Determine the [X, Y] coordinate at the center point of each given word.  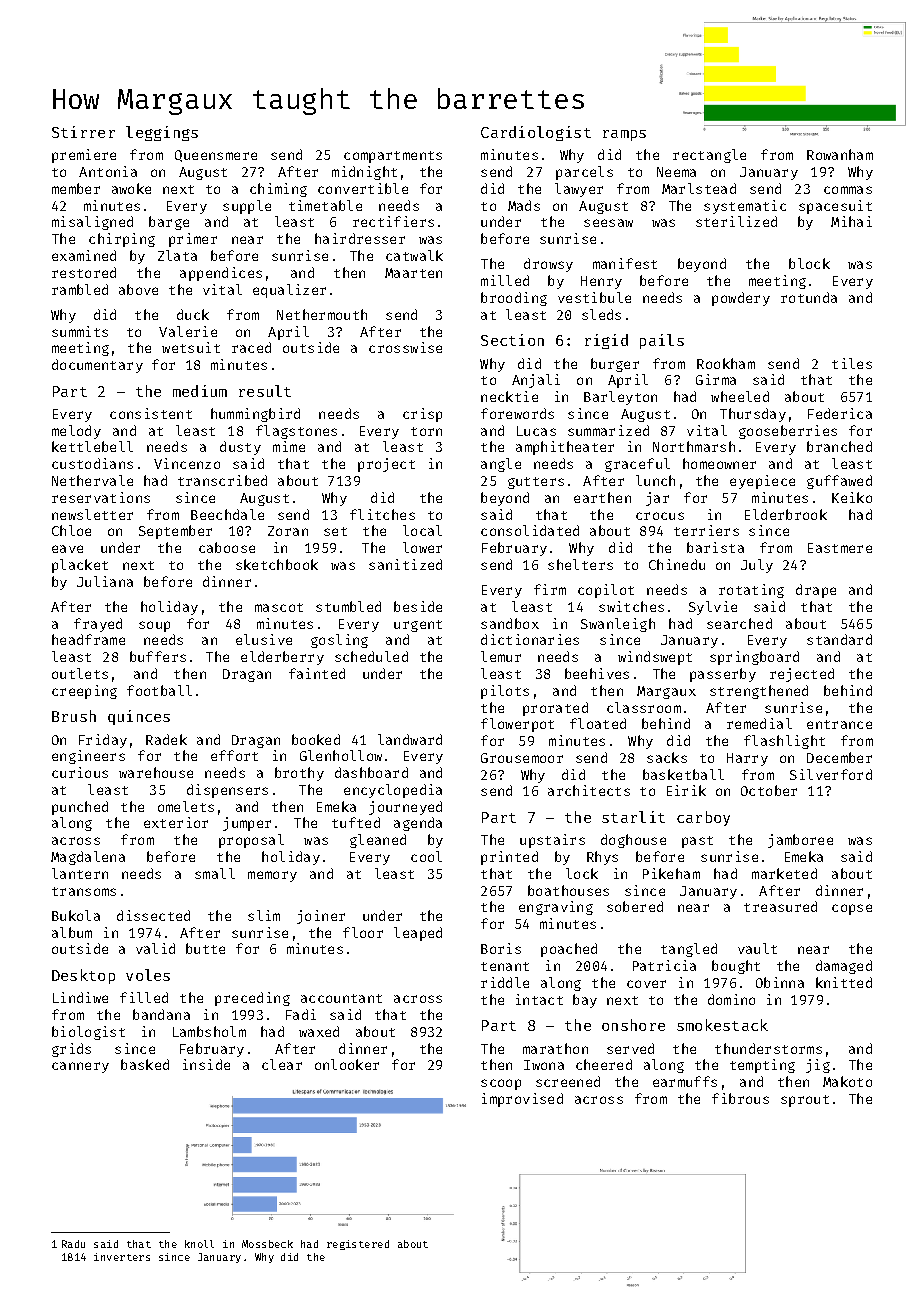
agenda [418, 824]
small [215, 873]
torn [426, 431]
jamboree [800, 841]
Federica [840, 413]
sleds [601, 314]
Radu [73, 1244]
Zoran [288, 531]
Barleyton [620, 398]
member [76, 188]
